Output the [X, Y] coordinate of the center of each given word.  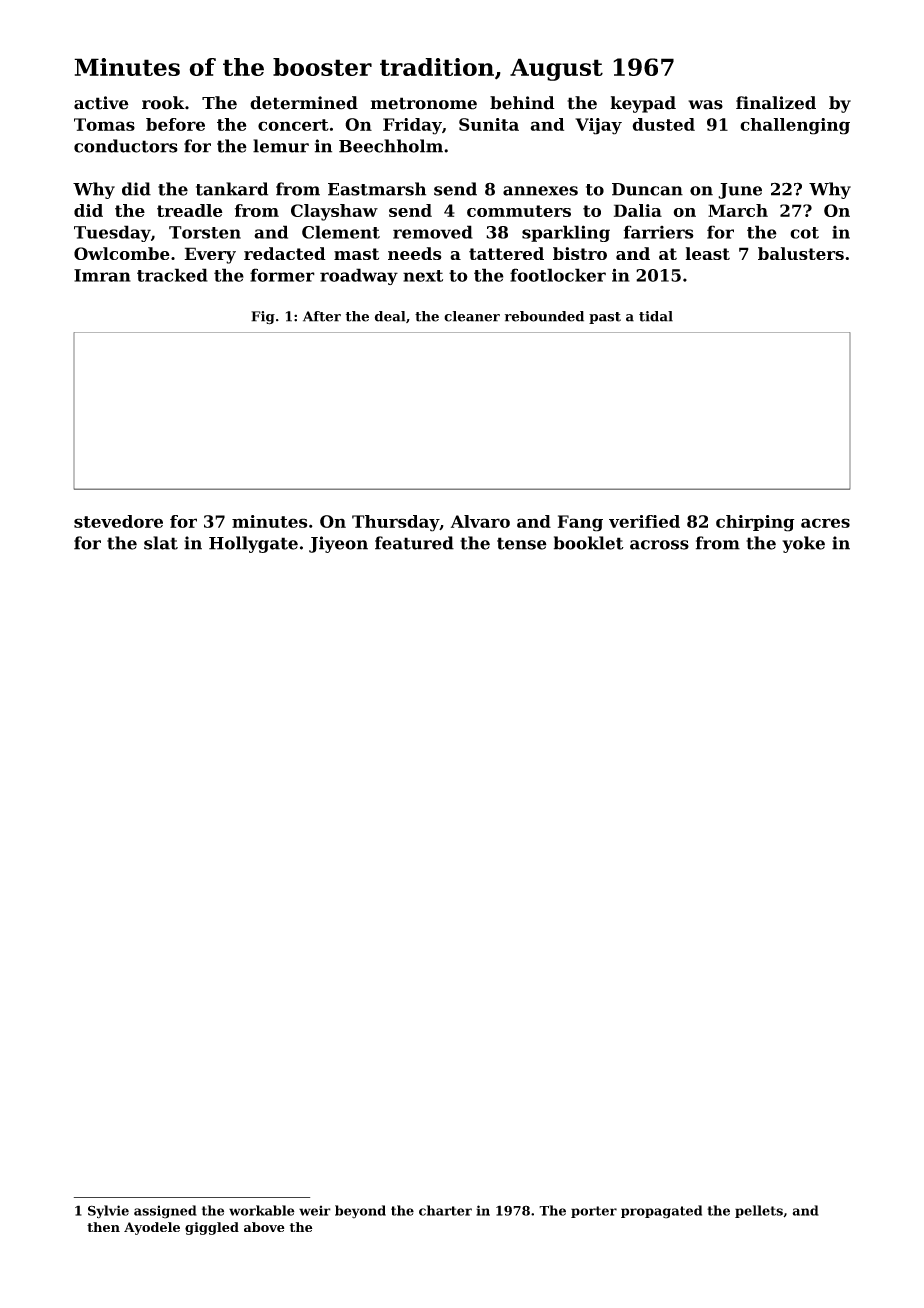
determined [304, 103]
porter [594, 1212]
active [101, 103]
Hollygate [253, 544]
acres [825, 523]
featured [414, 543]
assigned [165, 1212]
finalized [776, 103]
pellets [759, 1211]
